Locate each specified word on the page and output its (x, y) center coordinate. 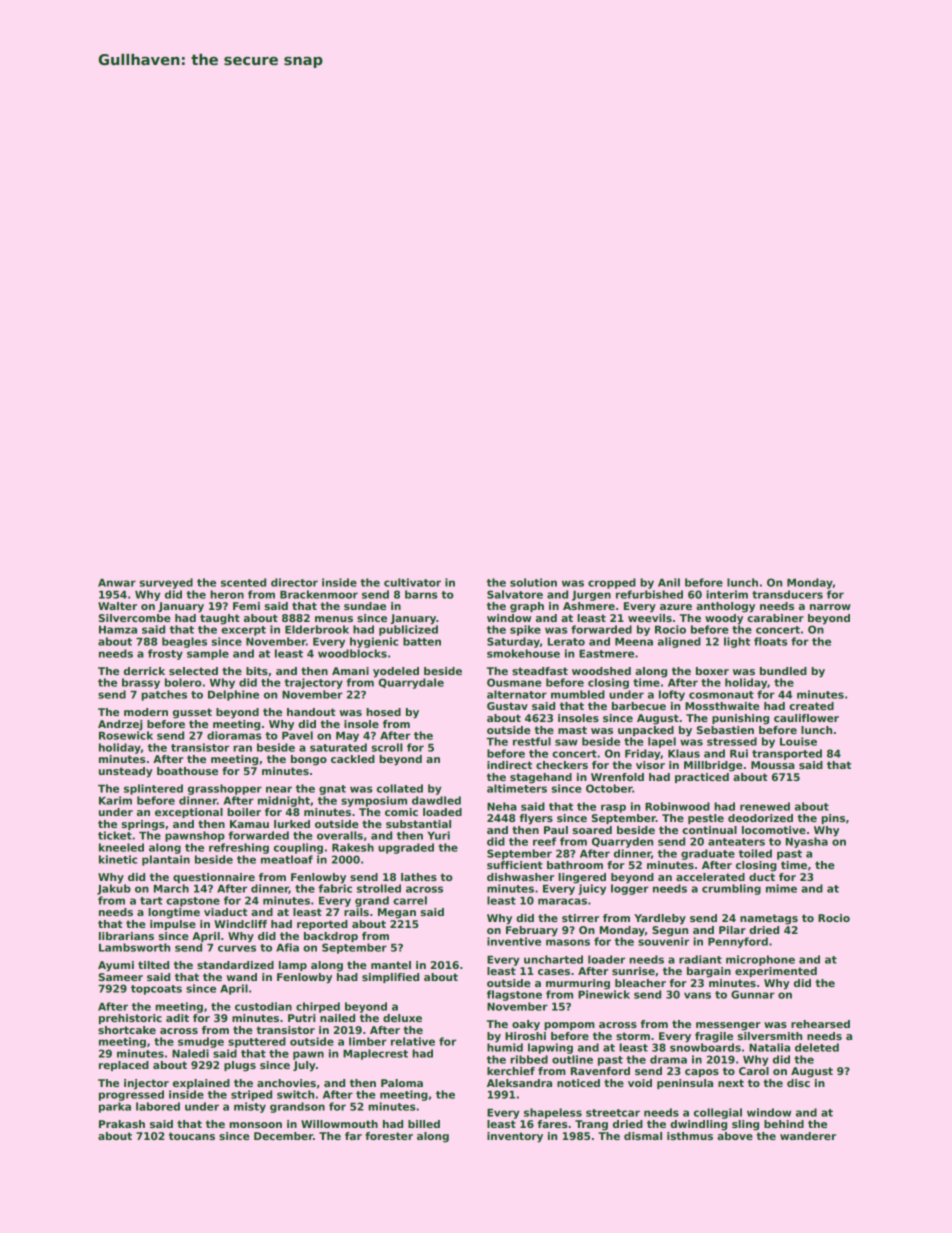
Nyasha (807, 842)
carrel (410, 900)
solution (533, 582)
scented (243, 582)
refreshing (239, 848)
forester (389, 1136)
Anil (669, 582)
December (283, 1136)
